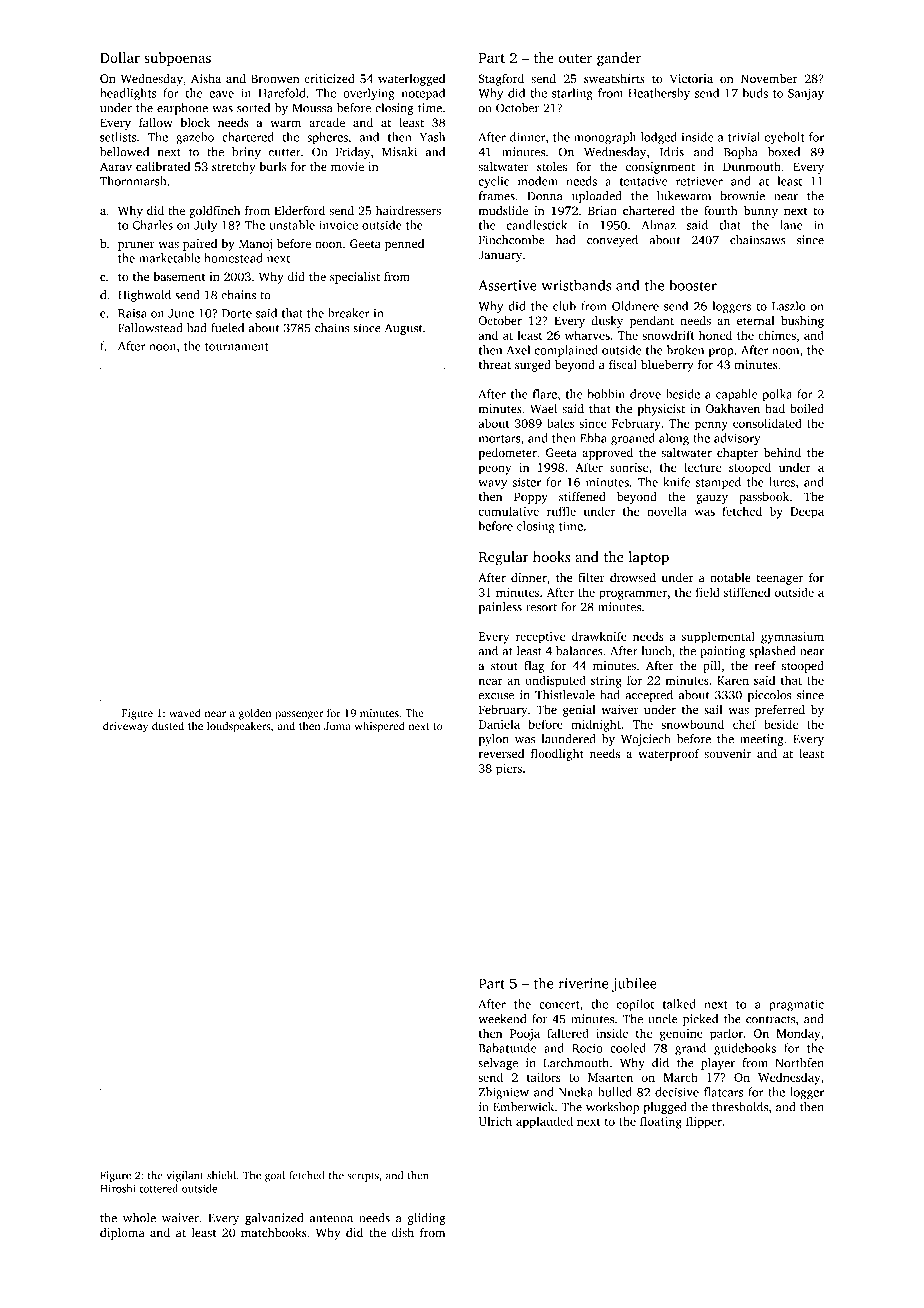 This screenshot has height=1308, width=924. Describe the element at coordinates (255, 714) in the screenshot. I see `golden` at that location.
